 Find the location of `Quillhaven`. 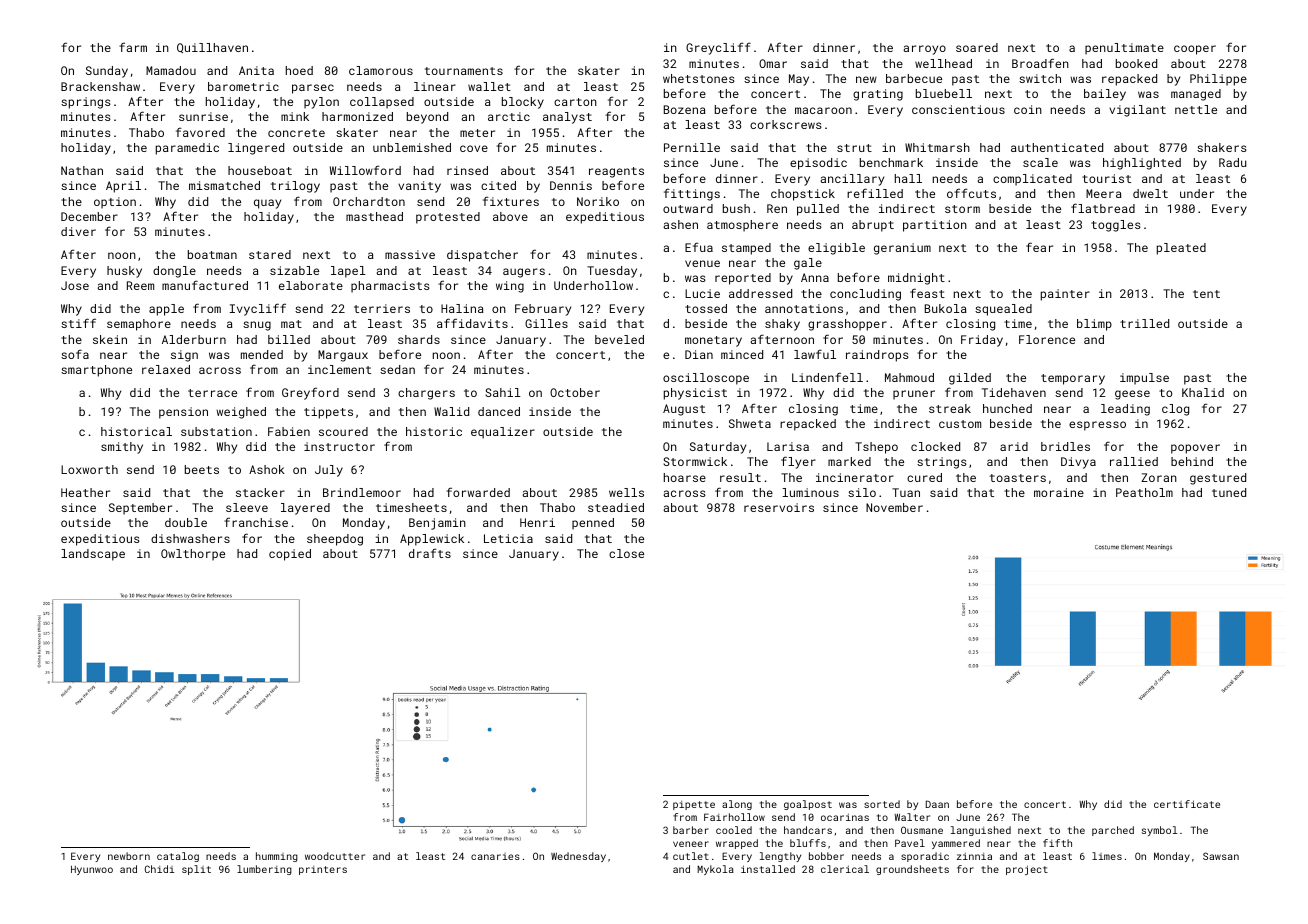

Quillhaven is located at coordinates (212, 48).
